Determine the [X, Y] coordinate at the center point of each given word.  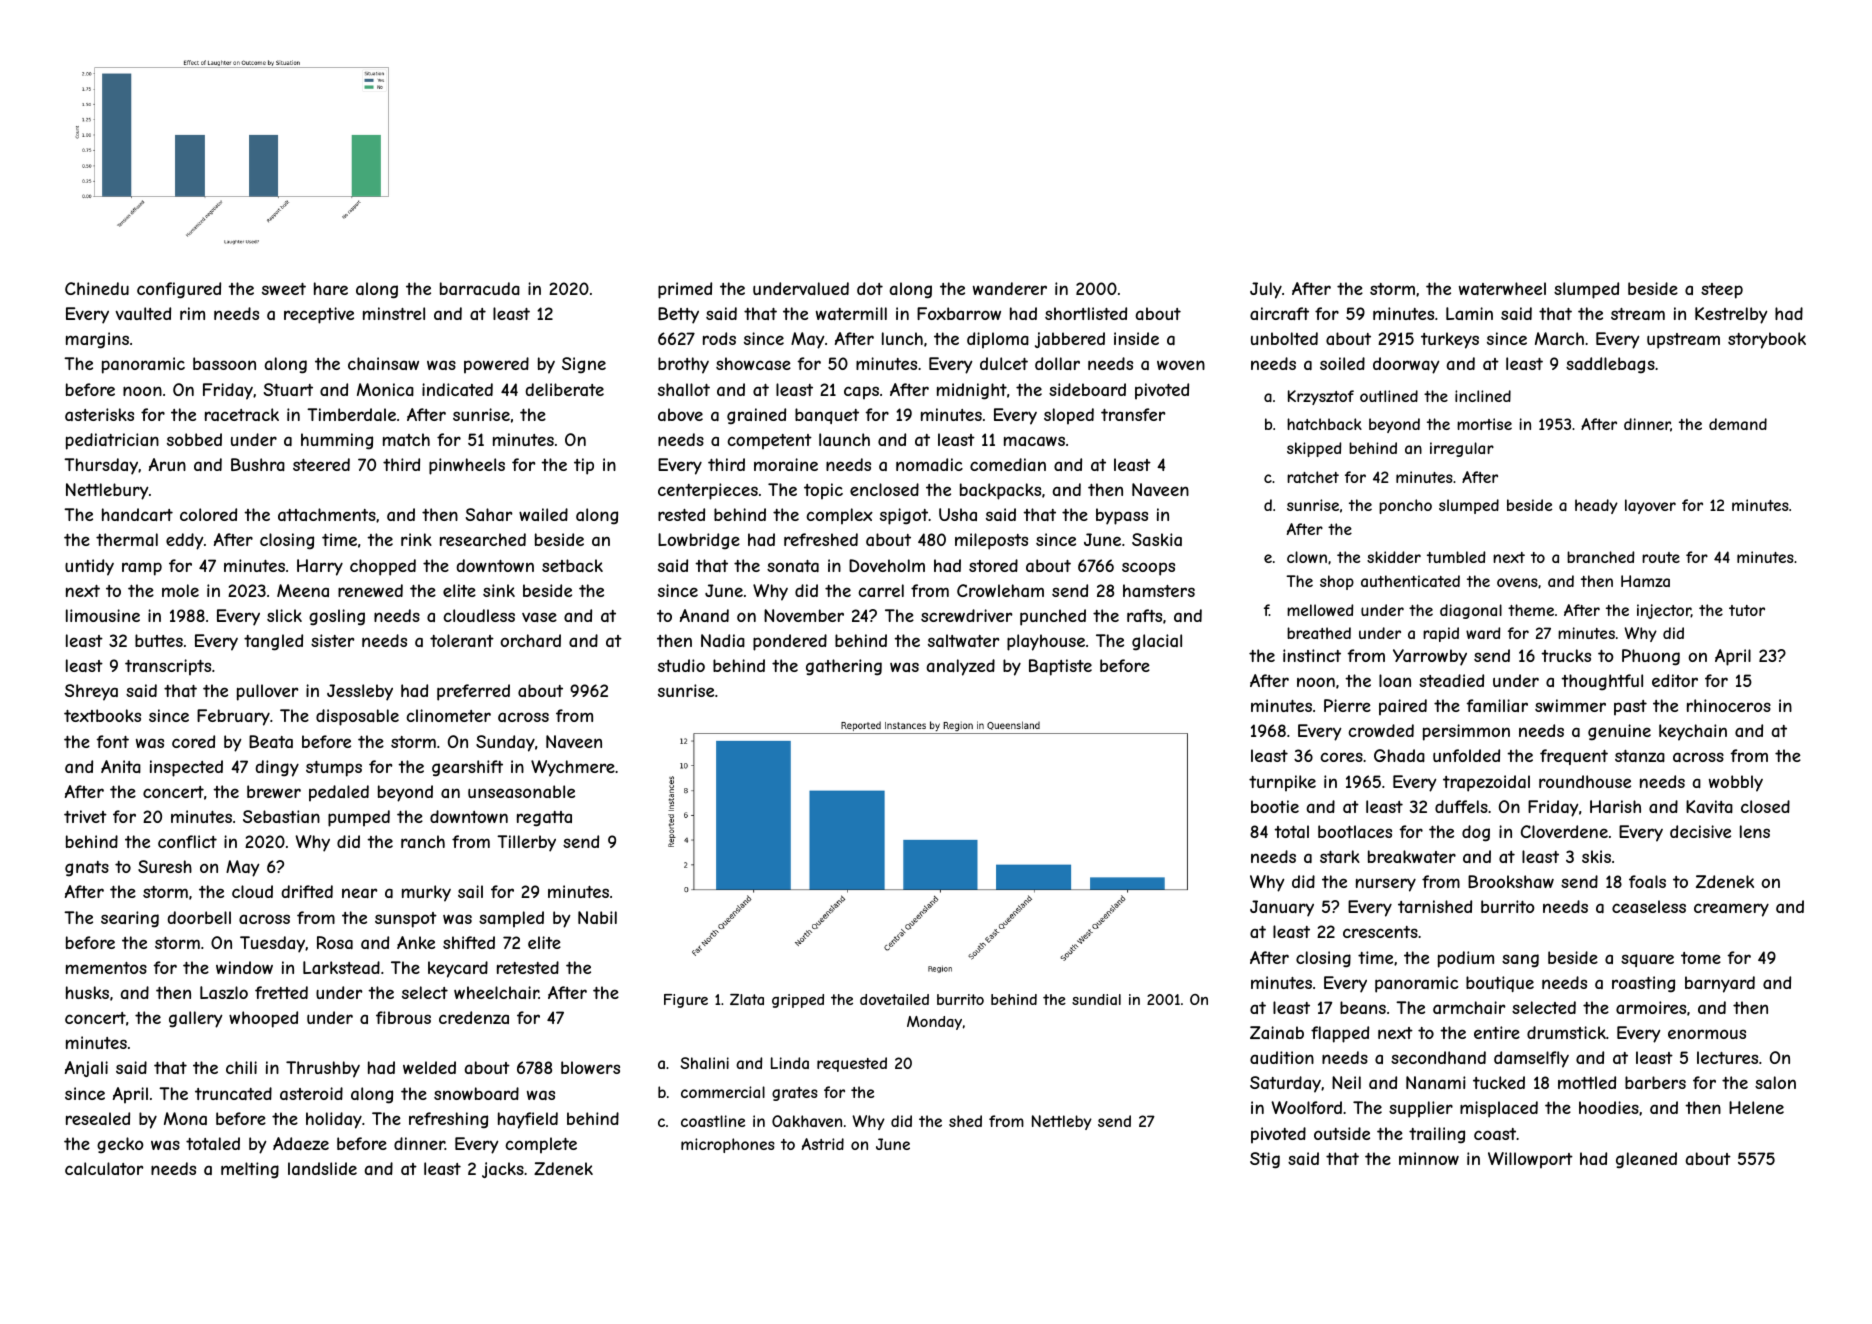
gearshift [467, 768]
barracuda [480, 288]
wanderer [1010, 288]
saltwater [964, 640]
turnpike [1282, 783]
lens [1755, 831]
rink [416, 539]
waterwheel [1502, 288]
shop [1337, 582]
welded [429, 1067]
